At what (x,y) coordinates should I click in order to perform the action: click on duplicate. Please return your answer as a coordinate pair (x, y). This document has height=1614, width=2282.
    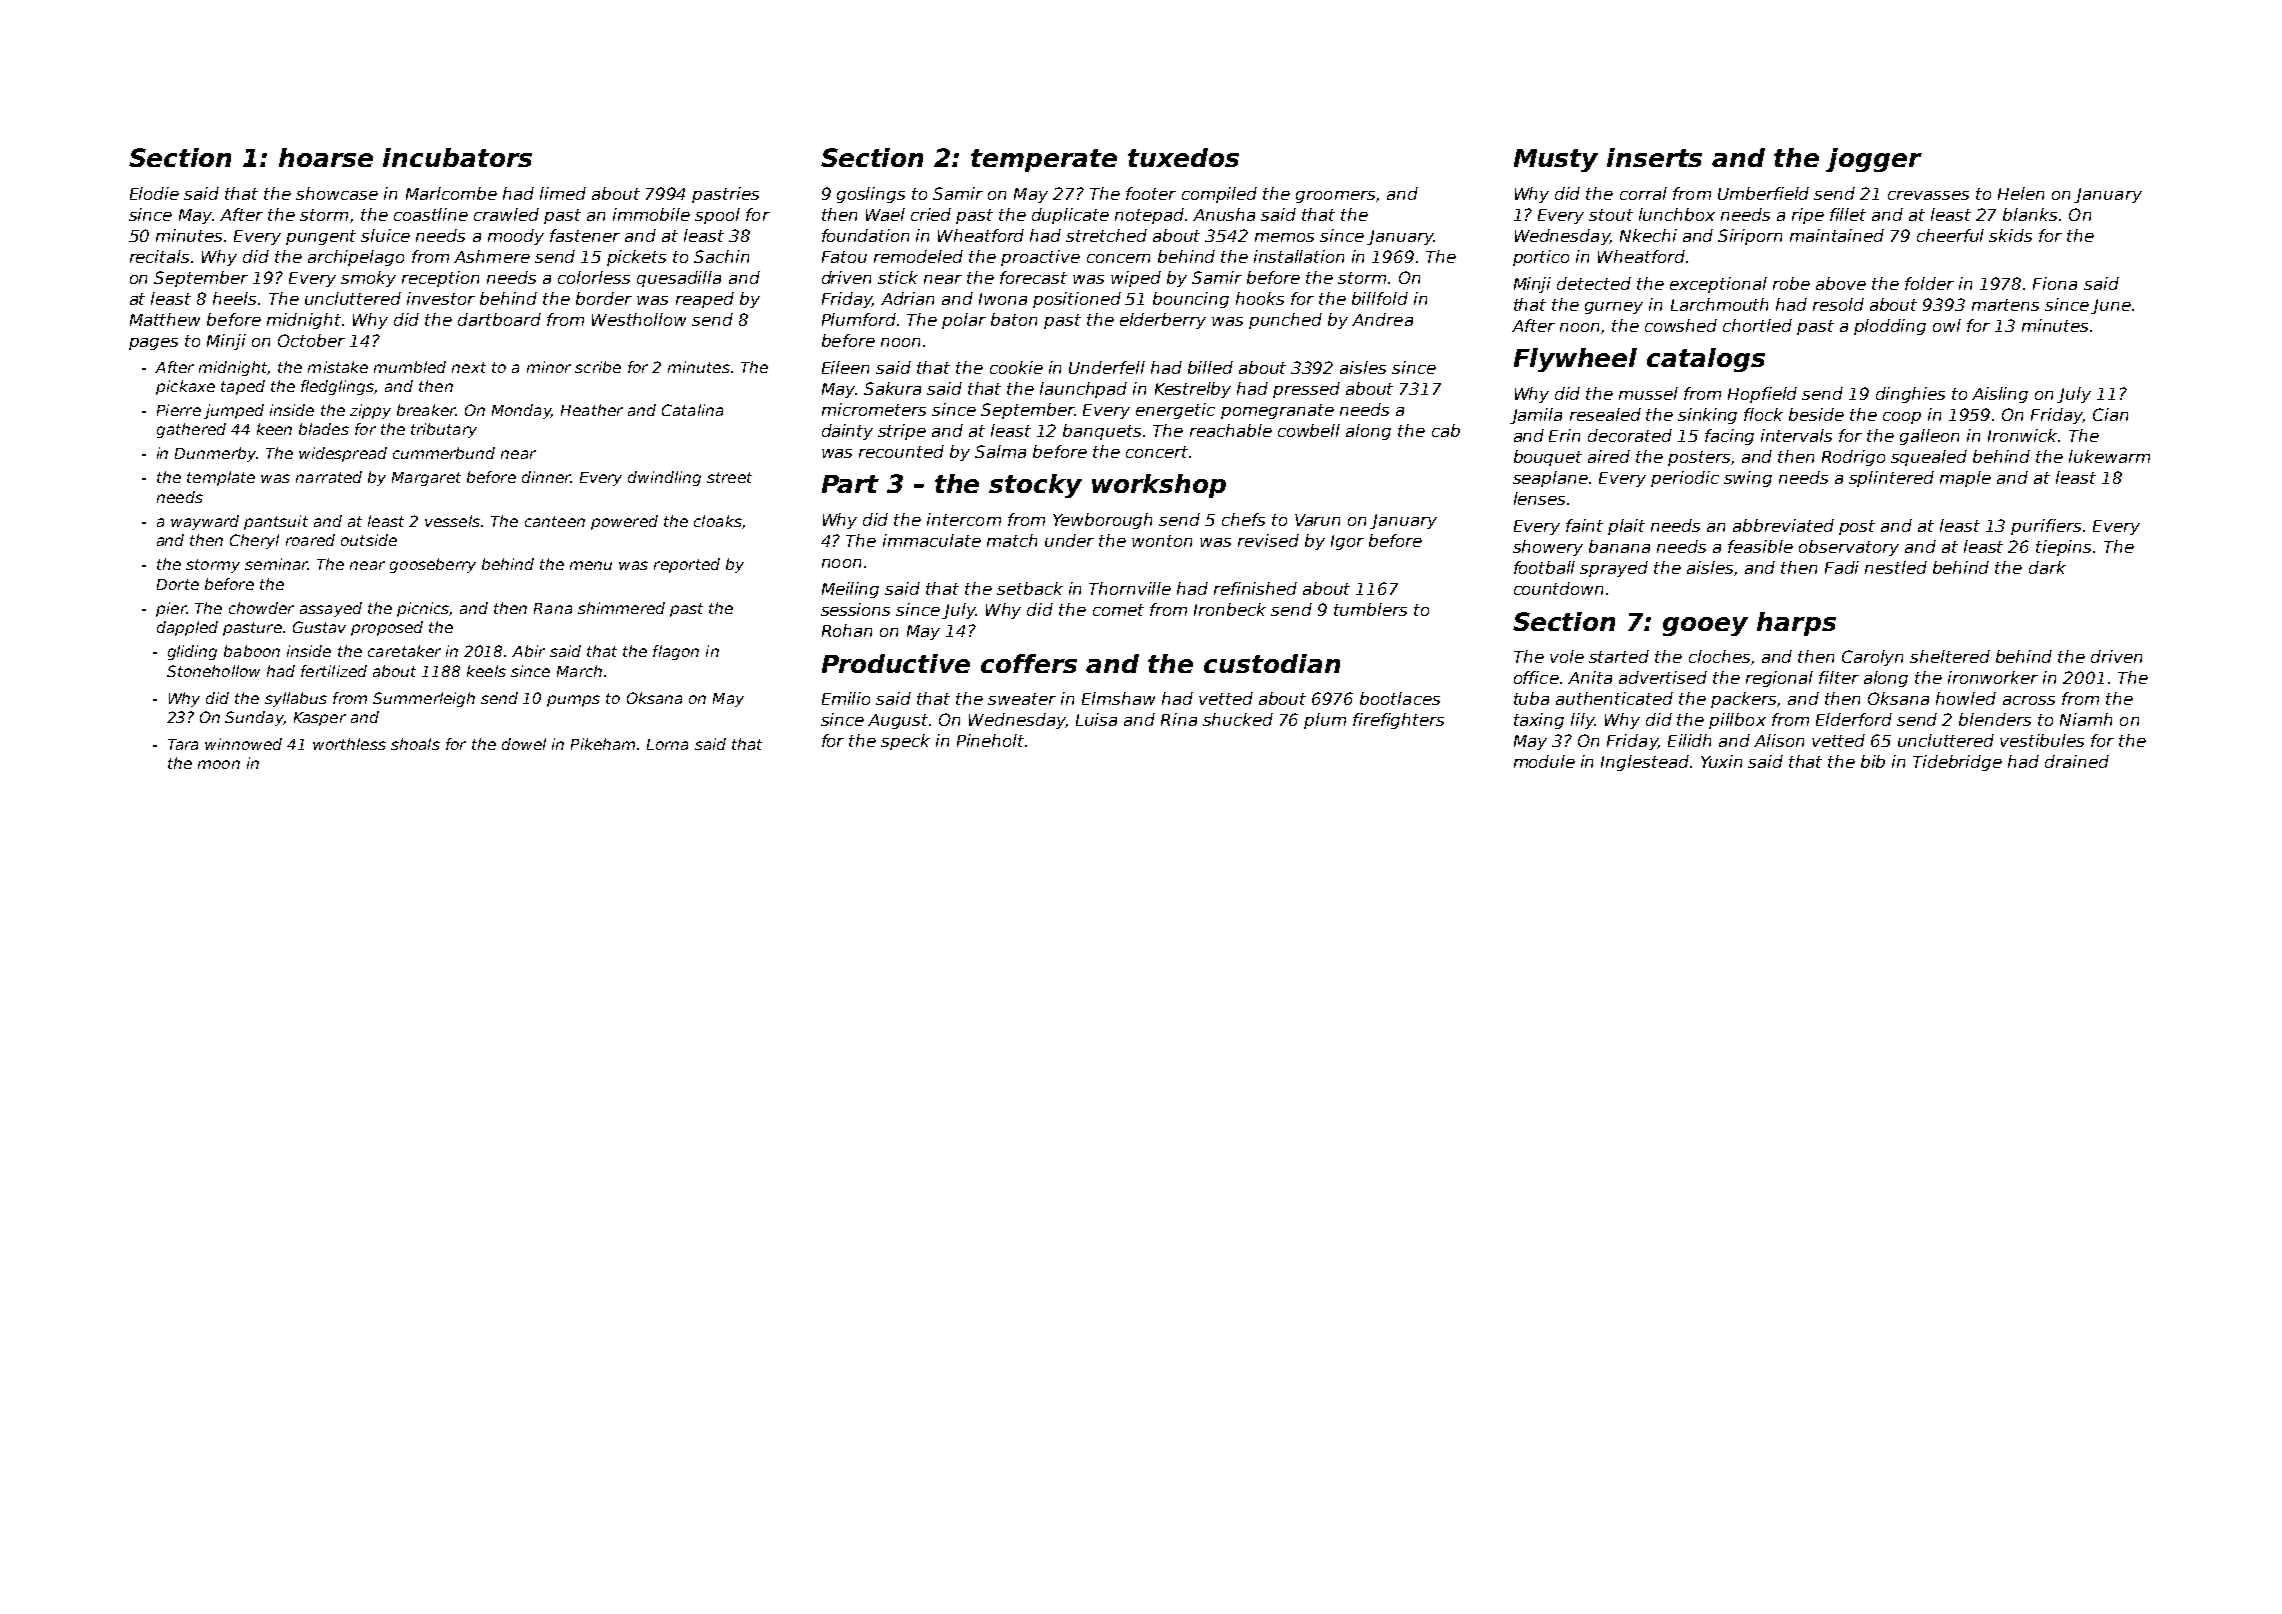
    Looking at the image, I should click on (1070, 216).
